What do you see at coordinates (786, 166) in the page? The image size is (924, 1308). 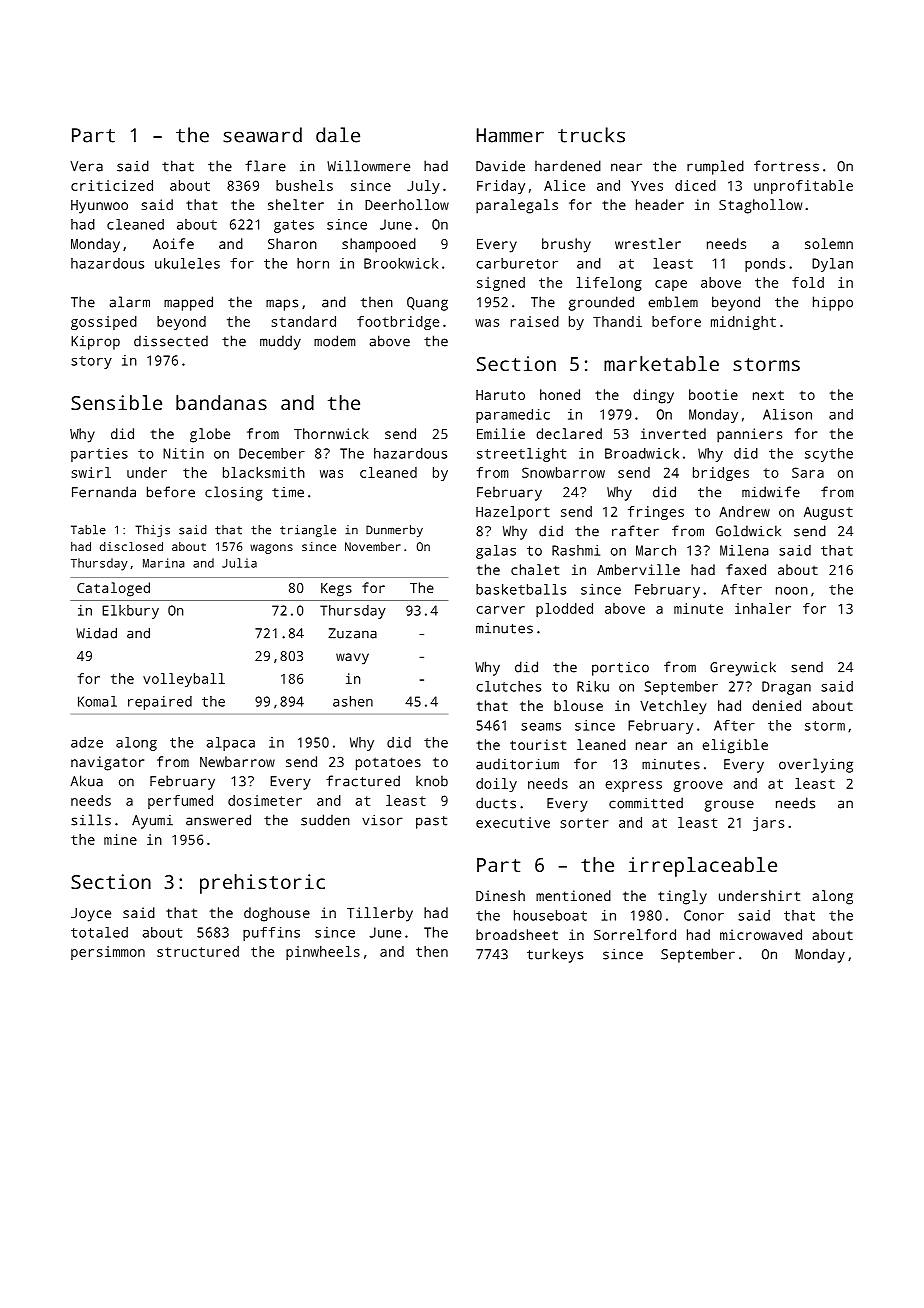 I see `fortress` at bounding box center [786, 166].
